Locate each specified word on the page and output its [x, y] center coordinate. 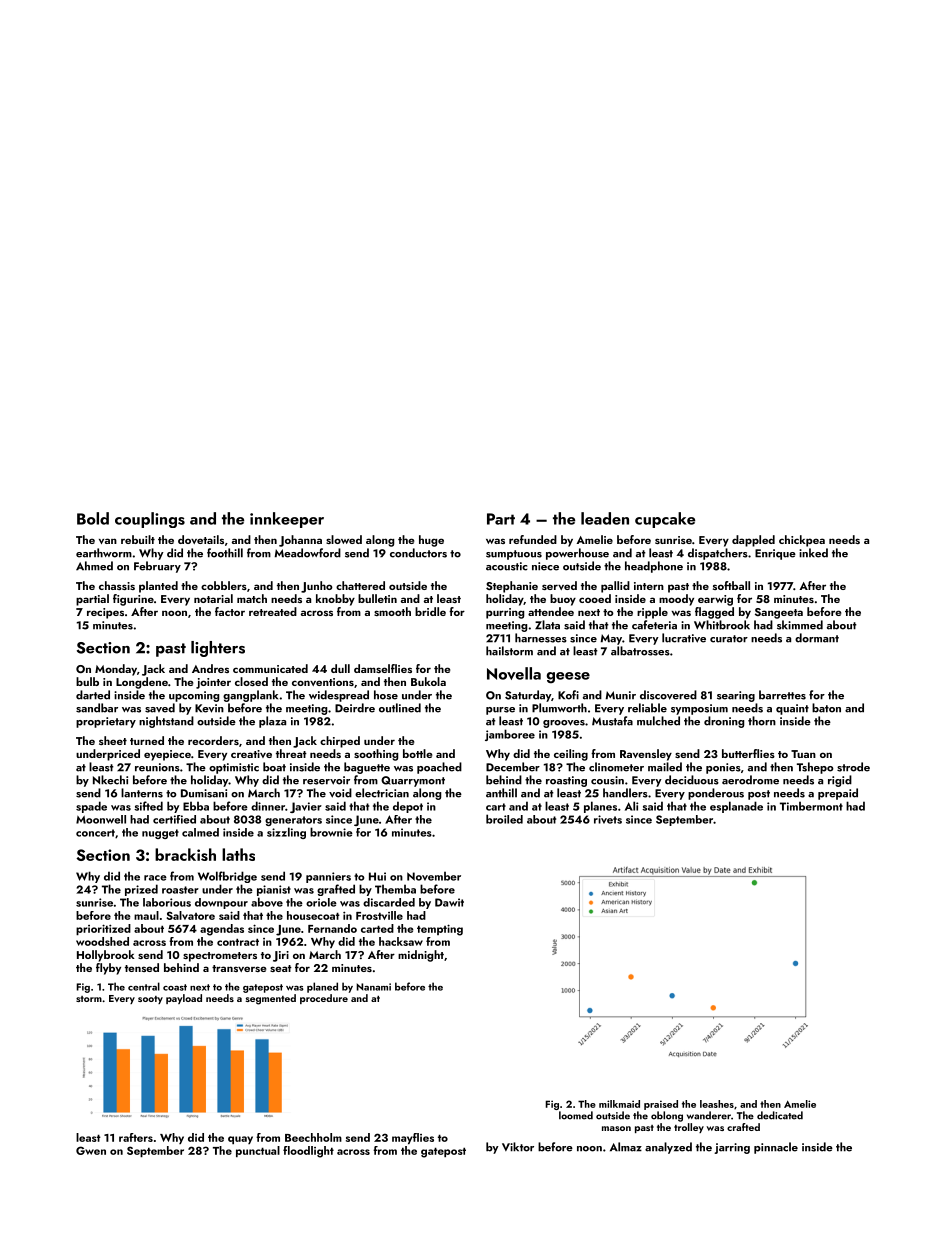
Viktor [518, 1147]
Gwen [91, 1150]
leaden [605, 518]
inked [813, 553]
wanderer [709, 1115]
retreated [273, 611]
